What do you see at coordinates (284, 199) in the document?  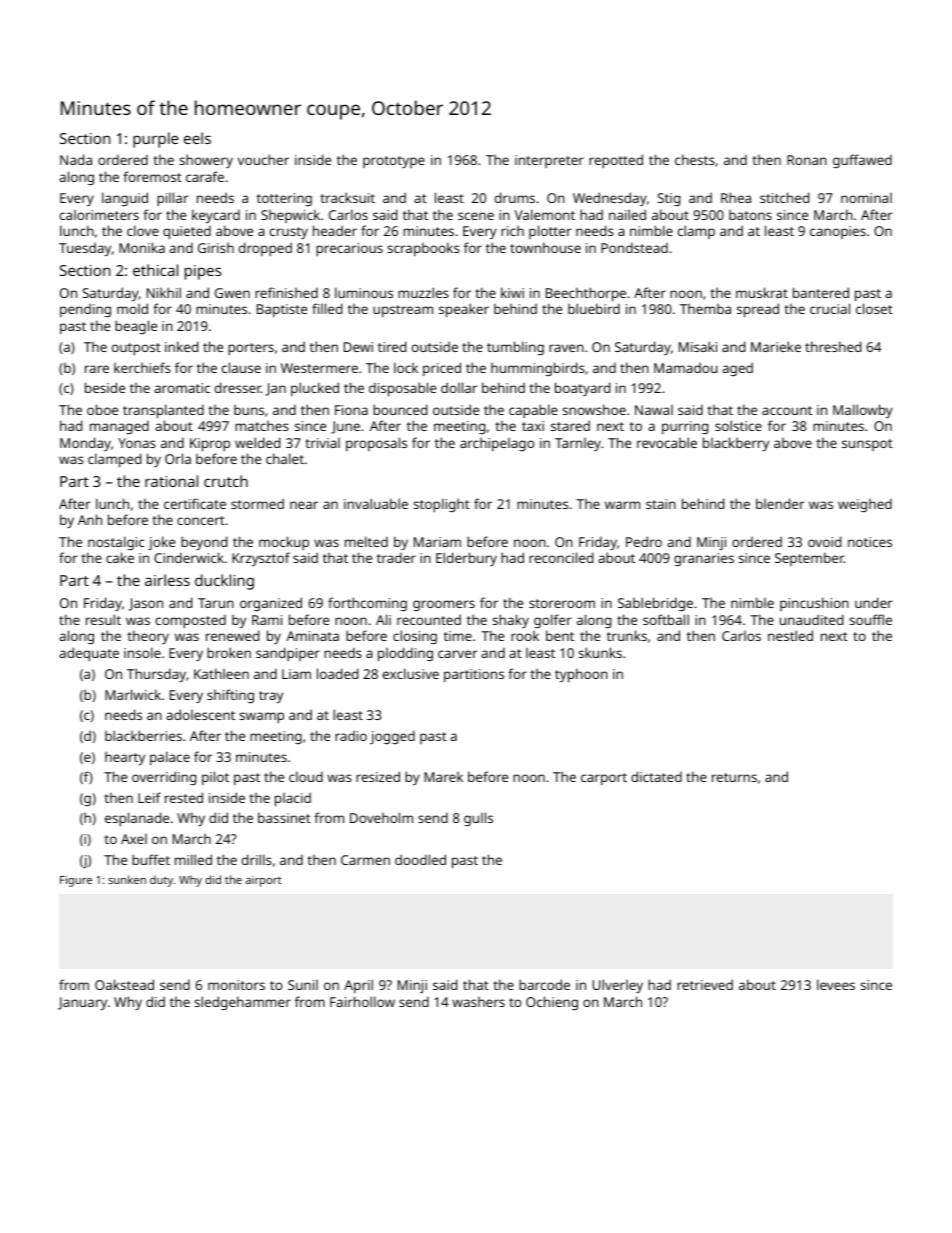 I see `tottering` at bounding box center [284, 199].
